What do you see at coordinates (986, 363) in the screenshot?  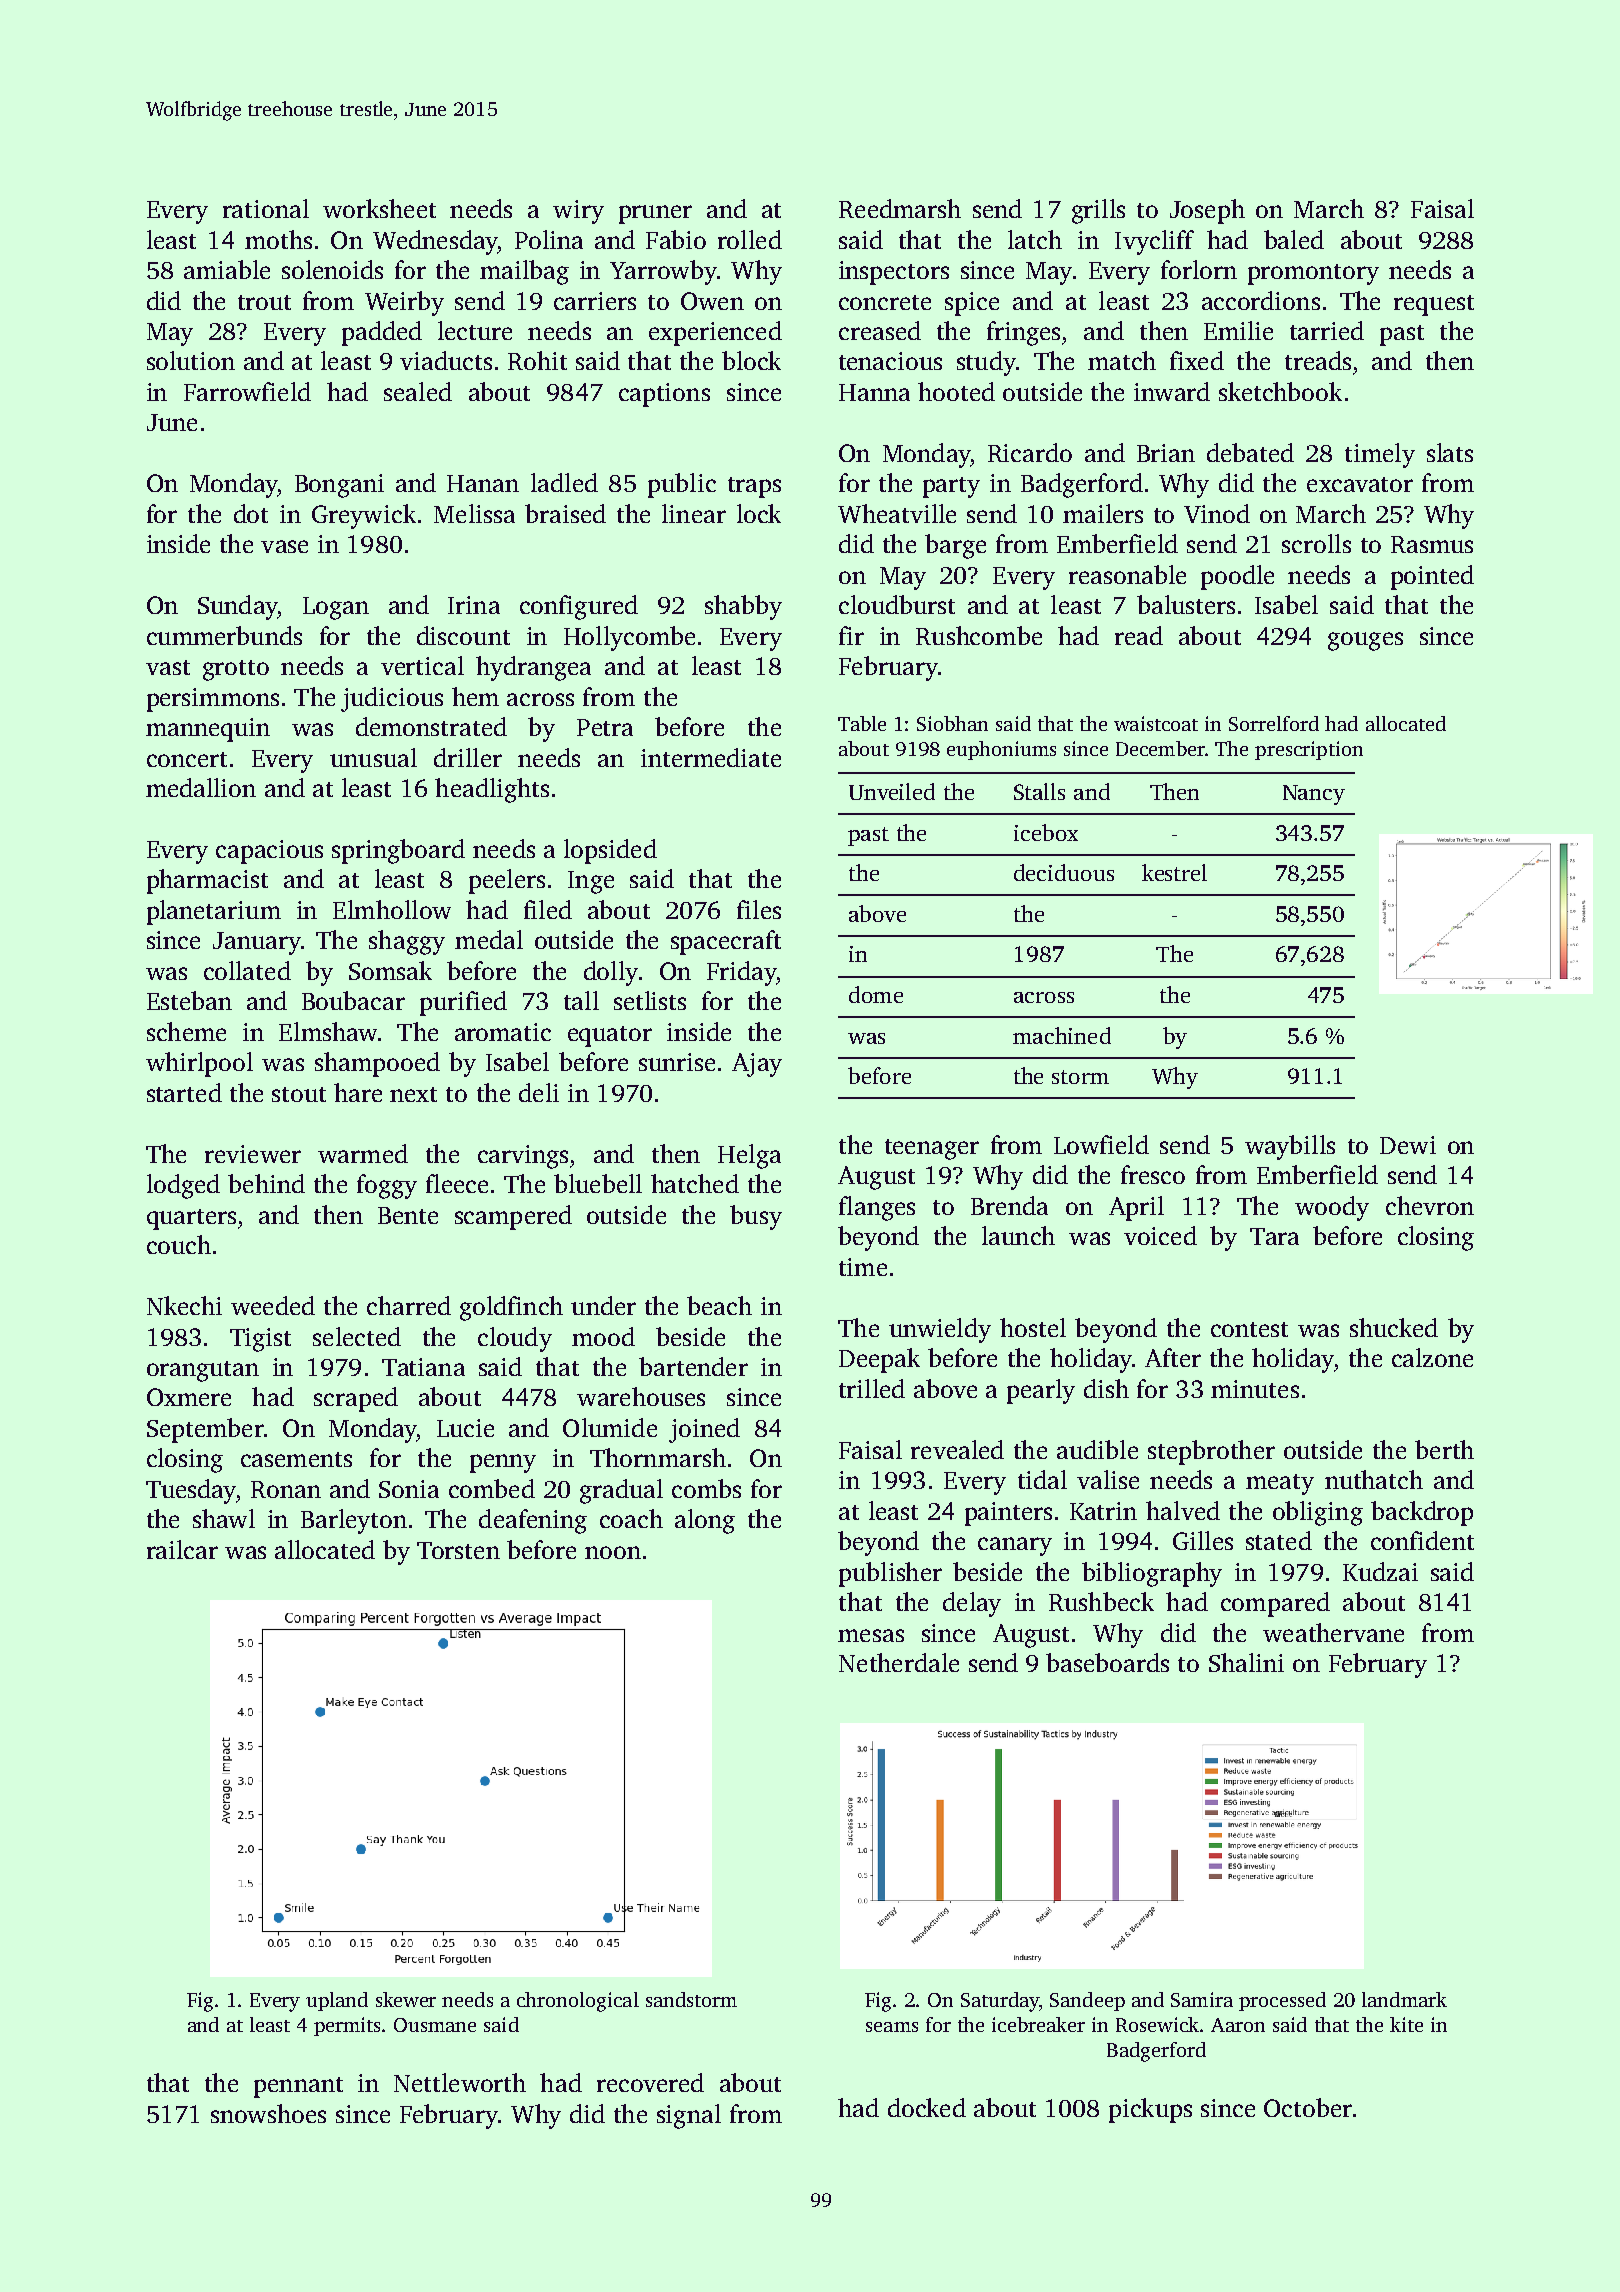 I see `study` at bounding box center [986, 363].
